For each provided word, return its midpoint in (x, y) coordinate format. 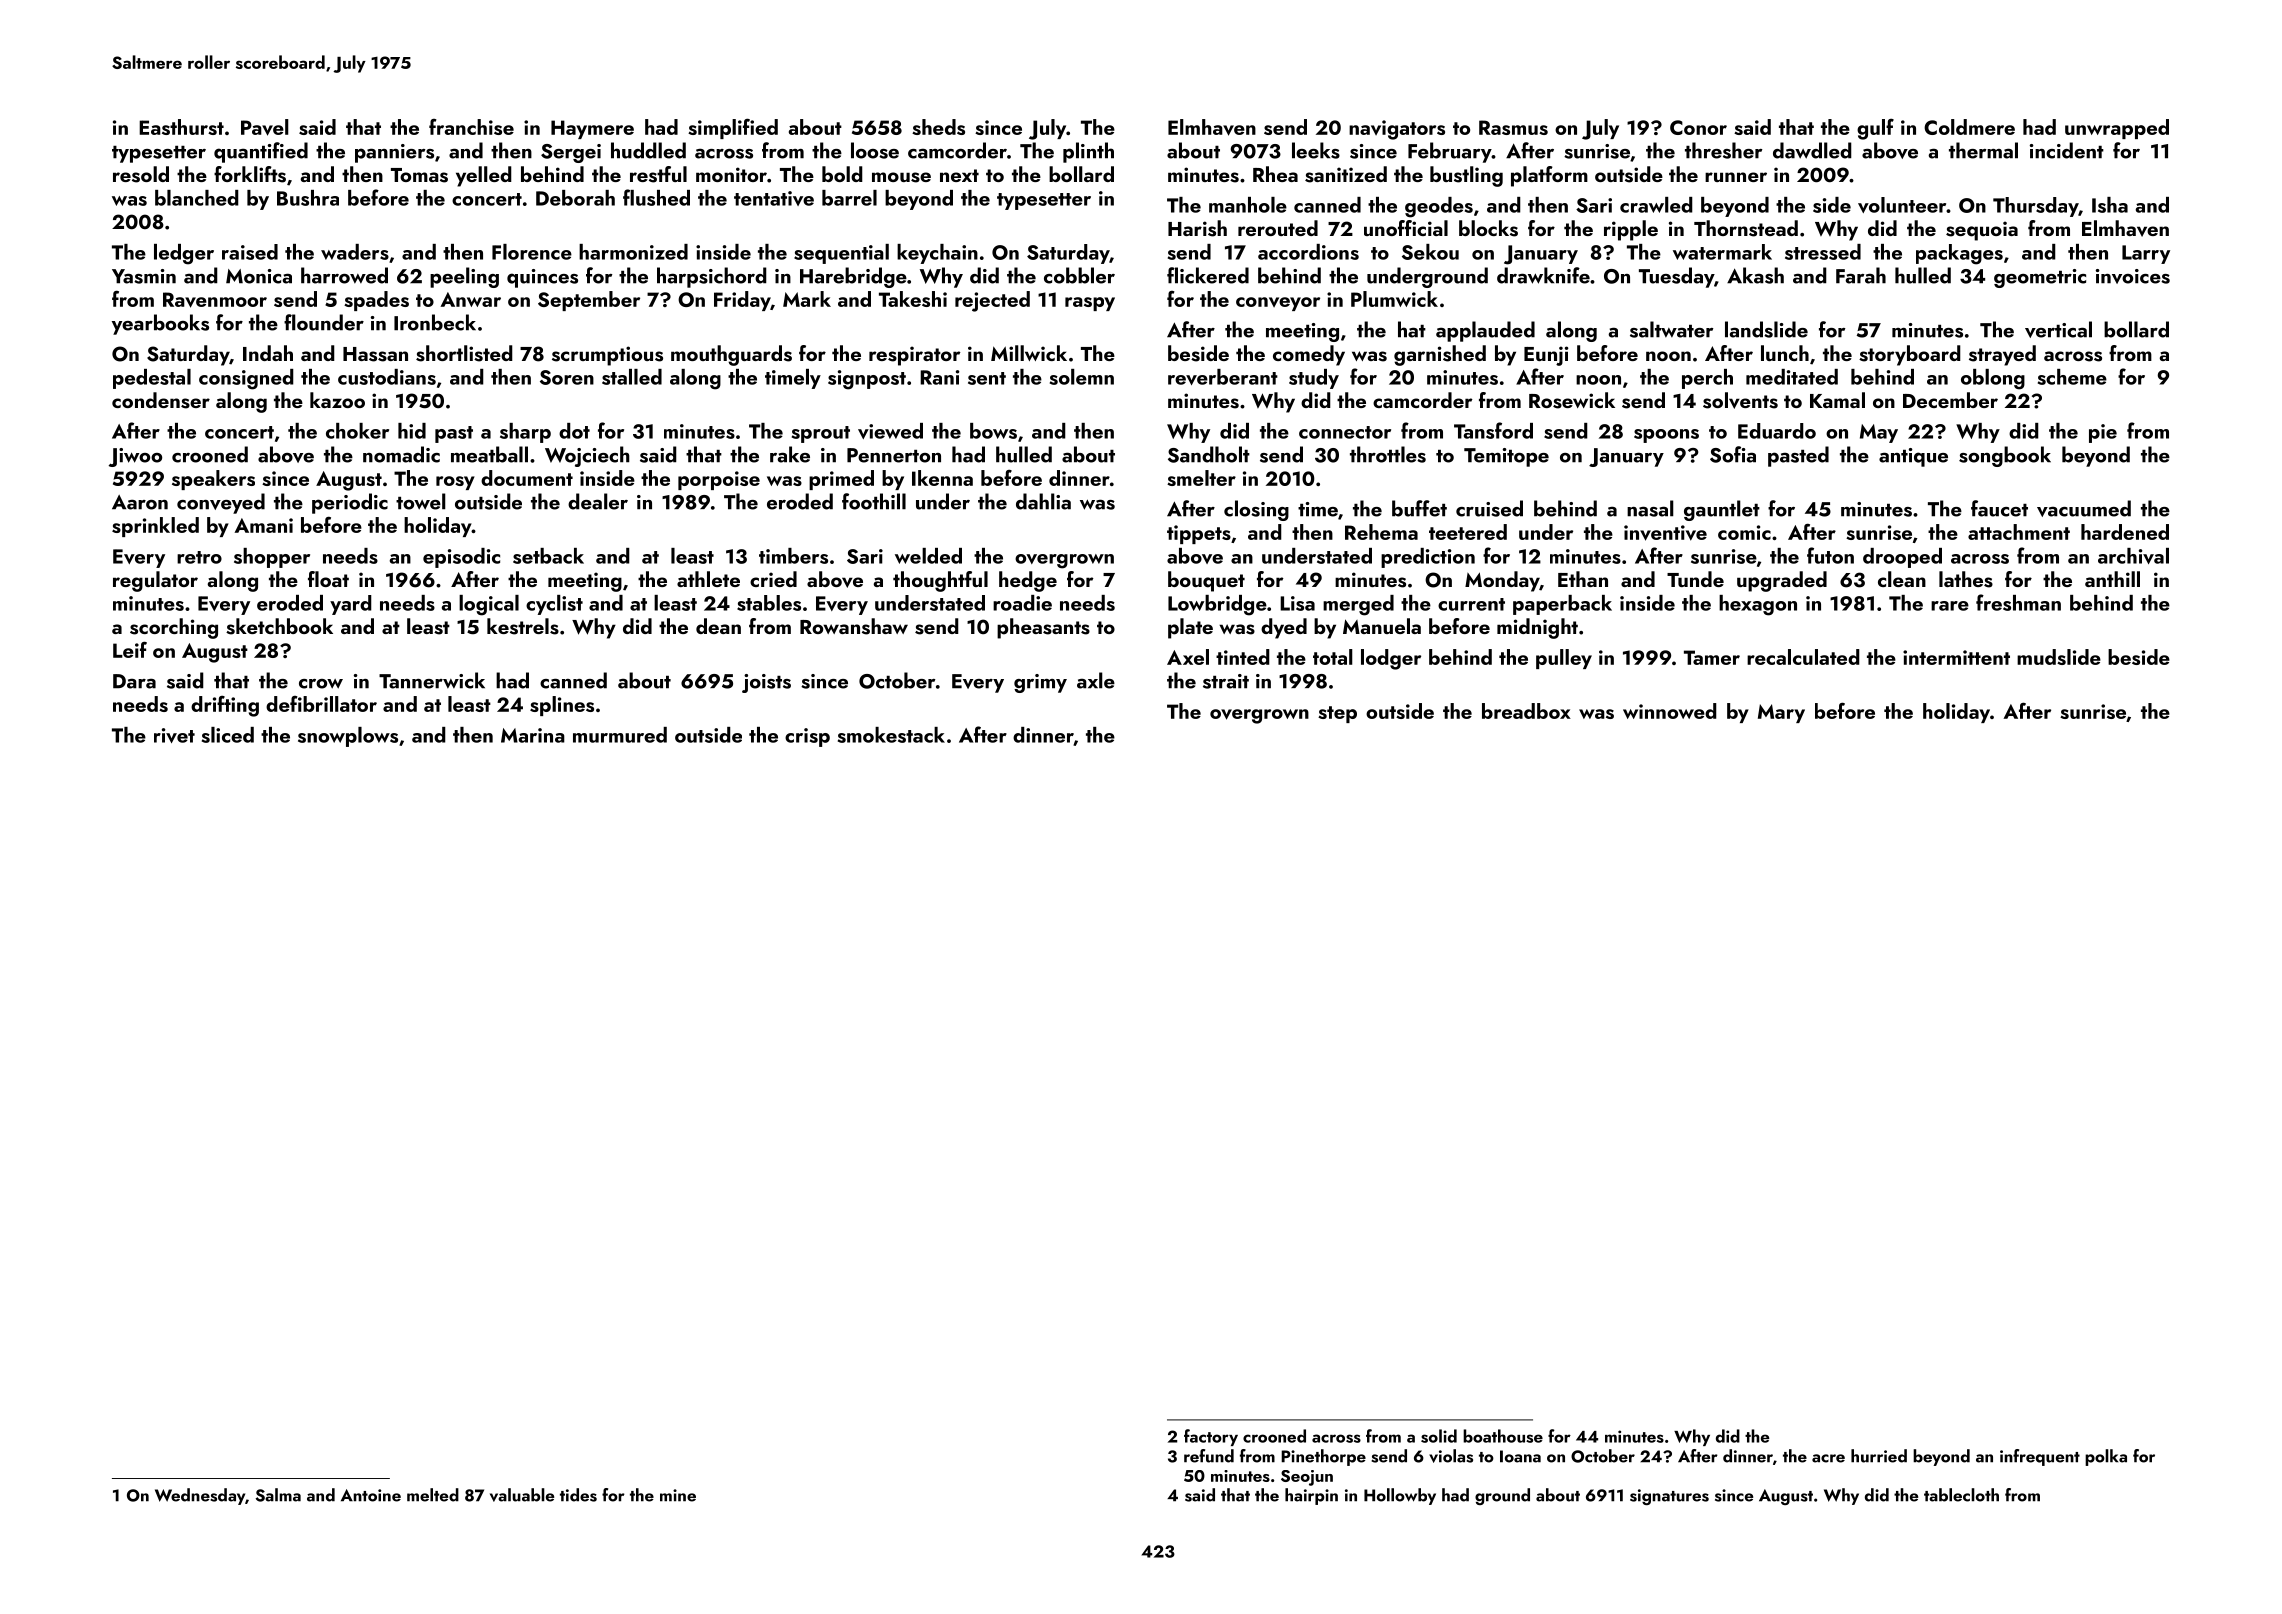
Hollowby (1400, 1496)
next (959, 175)
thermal (1983, 150)
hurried (1879, 1456)
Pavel (265, 127)
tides (578, 1495)
